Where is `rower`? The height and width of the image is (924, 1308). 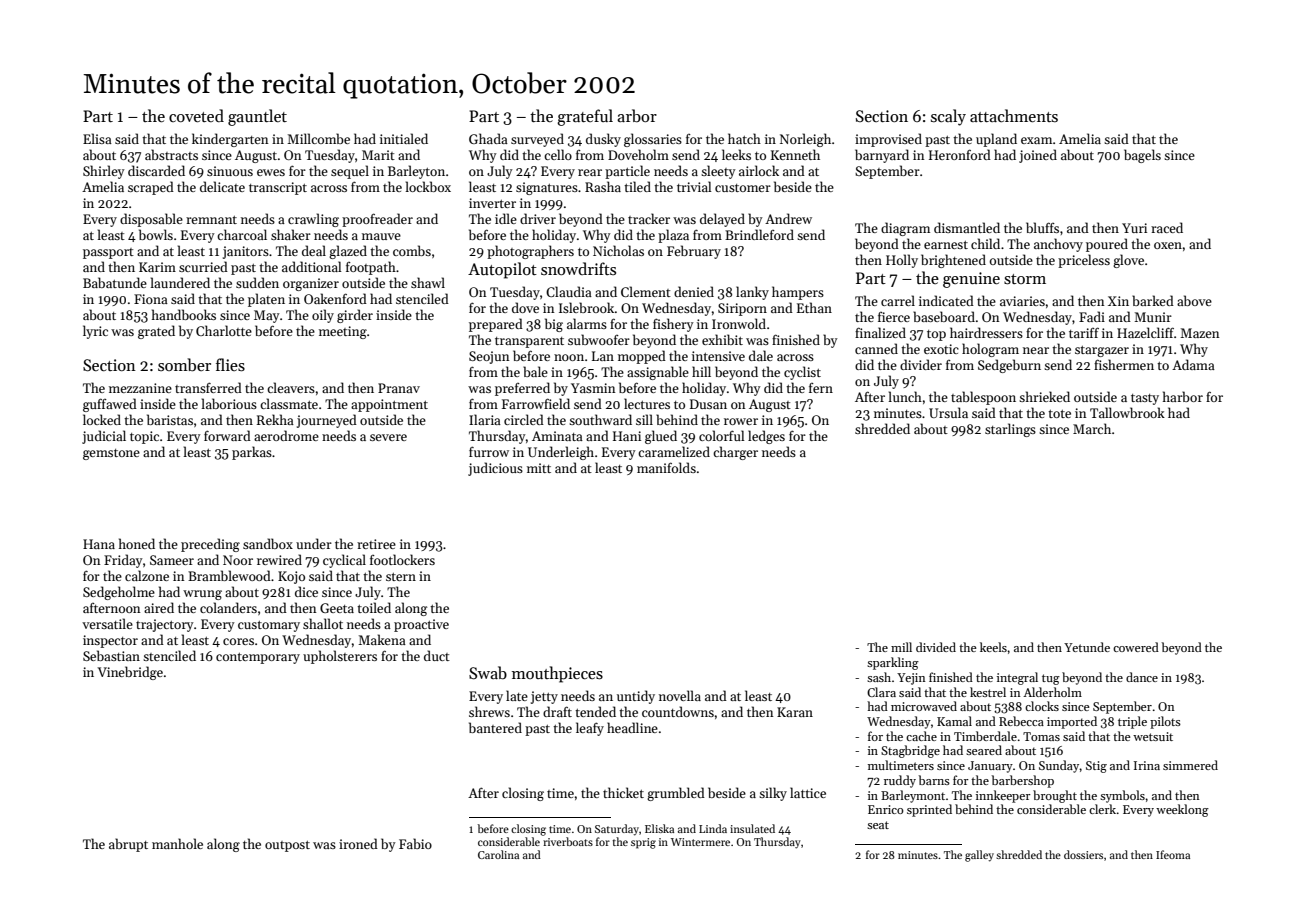 rower is located at coordinates (741, 421).
